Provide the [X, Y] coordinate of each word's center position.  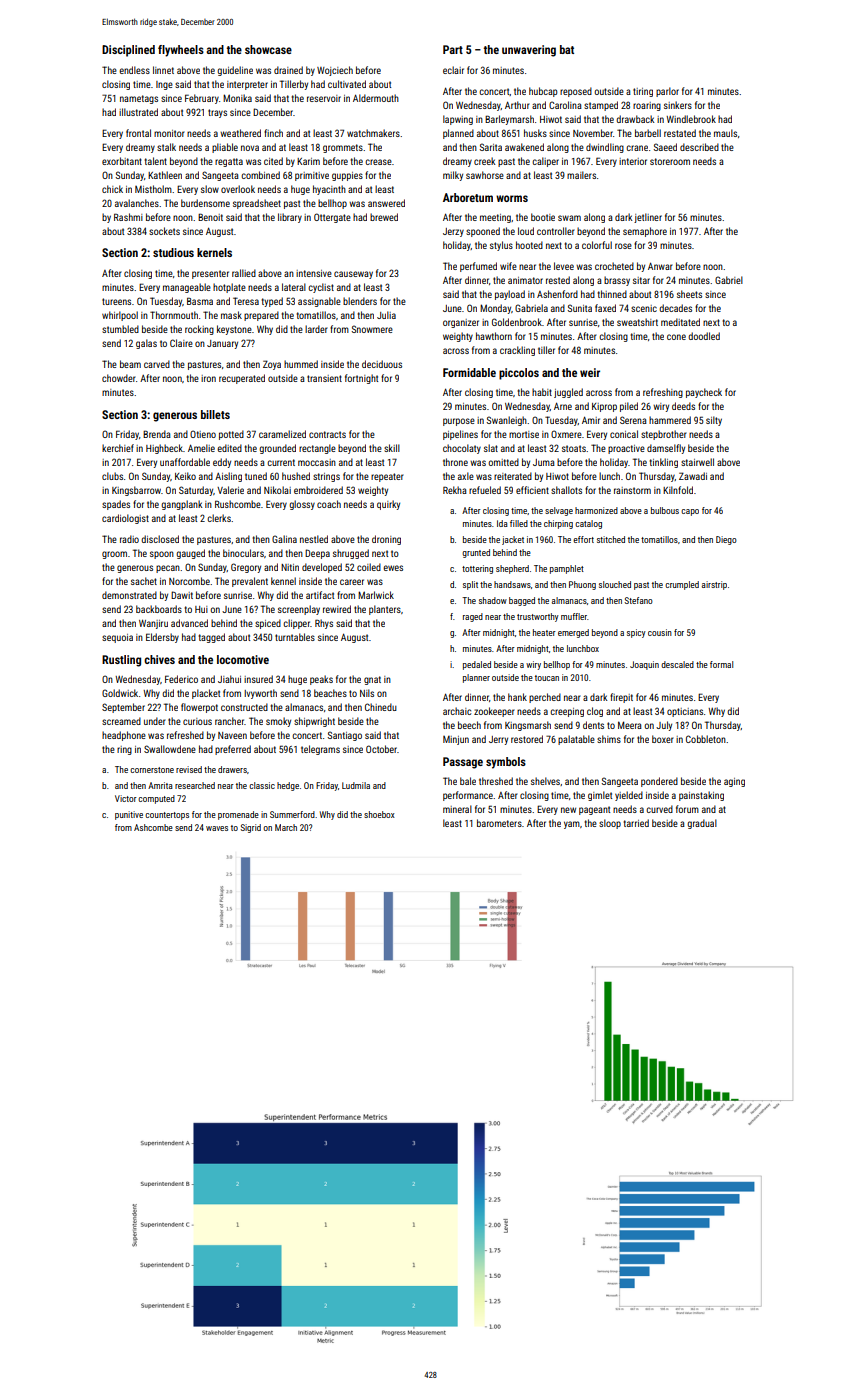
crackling [517, 351]
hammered [670, 420]
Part [453, 49]
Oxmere [566, 434]
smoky [278, 722]
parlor [667, 92]
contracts [327, 434]
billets [215, 414]
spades [116, 505]
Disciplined [128, 51]
